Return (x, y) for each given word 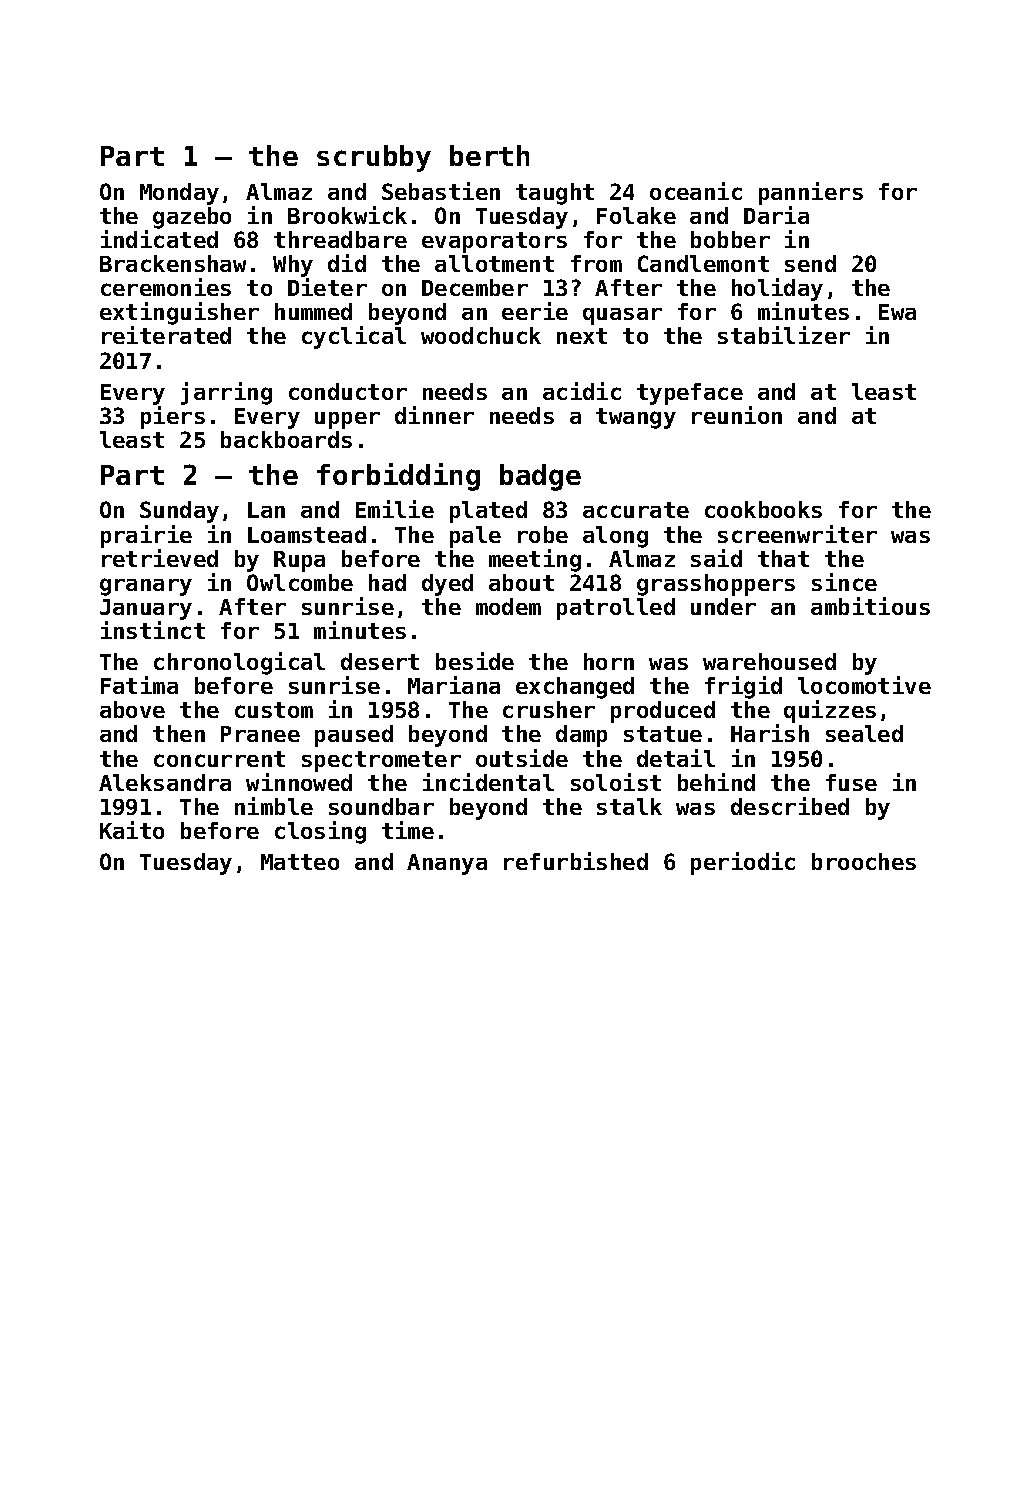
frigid (743, 687)
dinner (434, 415)
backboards (286, 439)
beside (475, 661)
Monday (179, 194)
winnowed (299, 782)
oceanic (696, 191)
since (844, 582)
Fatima (139, 685)
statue (663, 734)
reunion (737, 415)
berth (489, 155)
